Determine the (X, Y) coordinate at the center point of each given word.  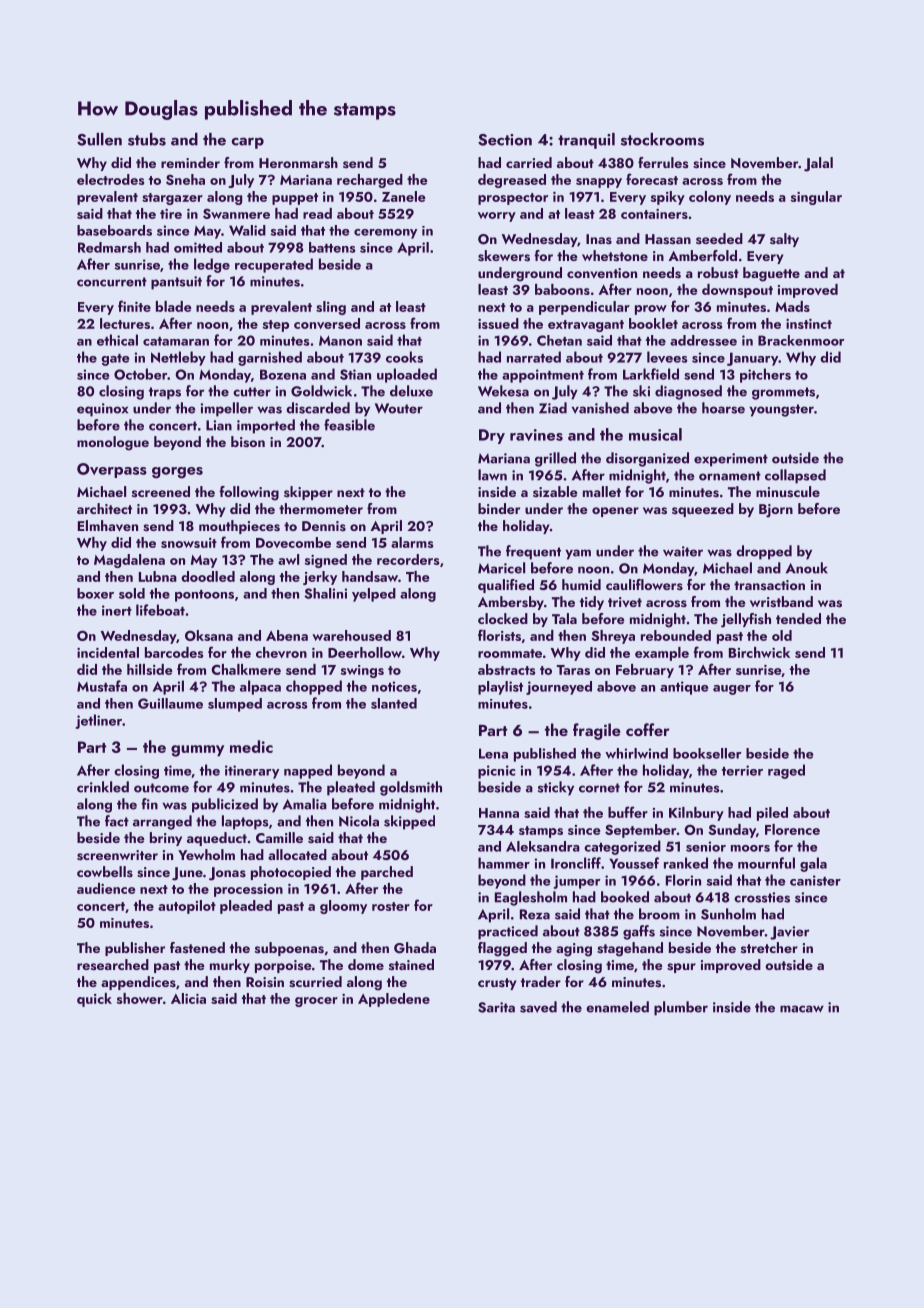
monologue (113, 443)
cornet (599, 788)
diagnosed (688, 392)
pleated (351, 788)
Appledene (394, 1000)
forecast (652, 179)
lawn (492, 475)
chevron (281, 652)
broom (659, 914)
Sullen (99, 139)
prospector (513, 199)
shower (140, 998)
